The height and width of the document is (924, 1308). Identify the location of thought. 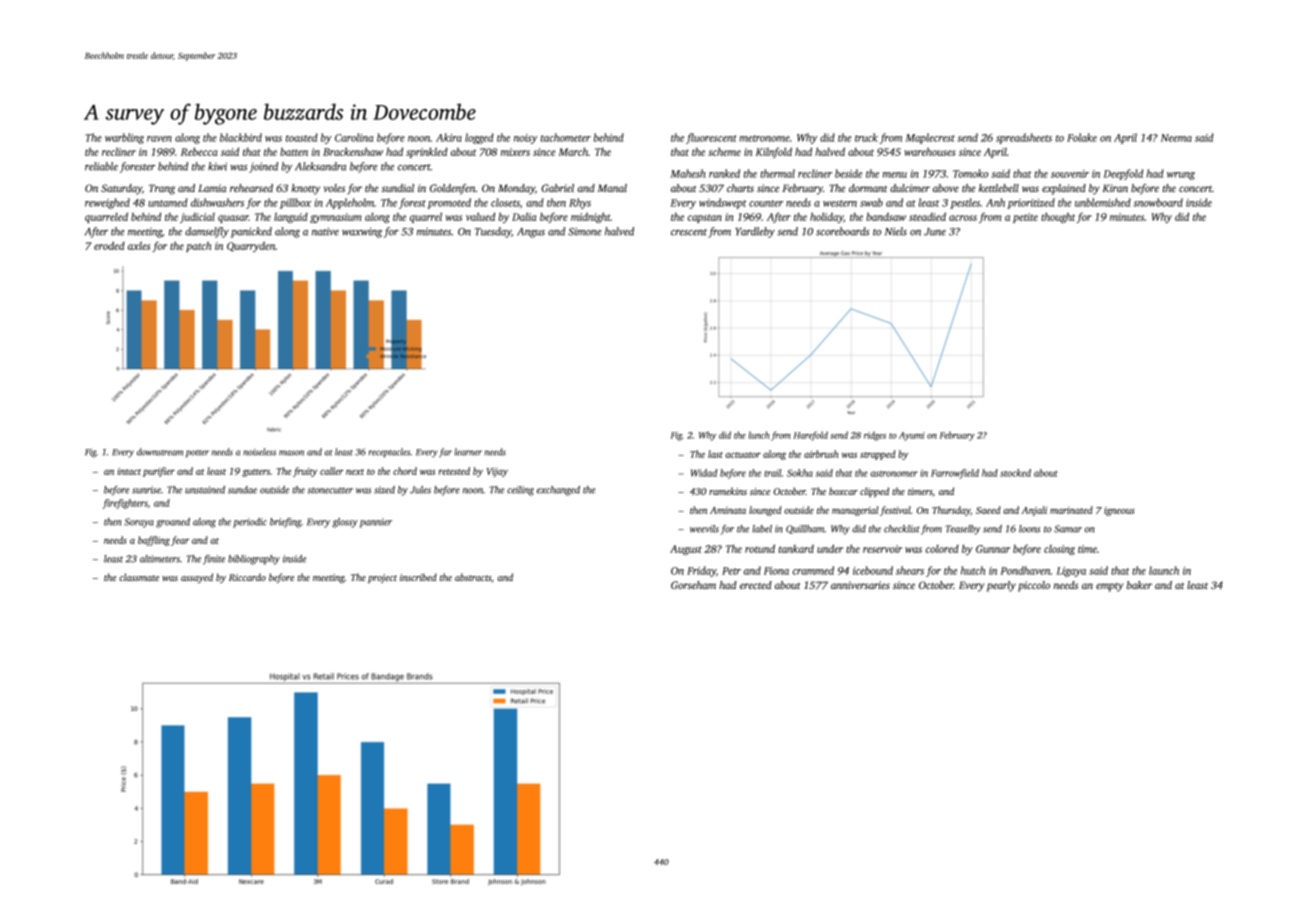
(1058, 217).
